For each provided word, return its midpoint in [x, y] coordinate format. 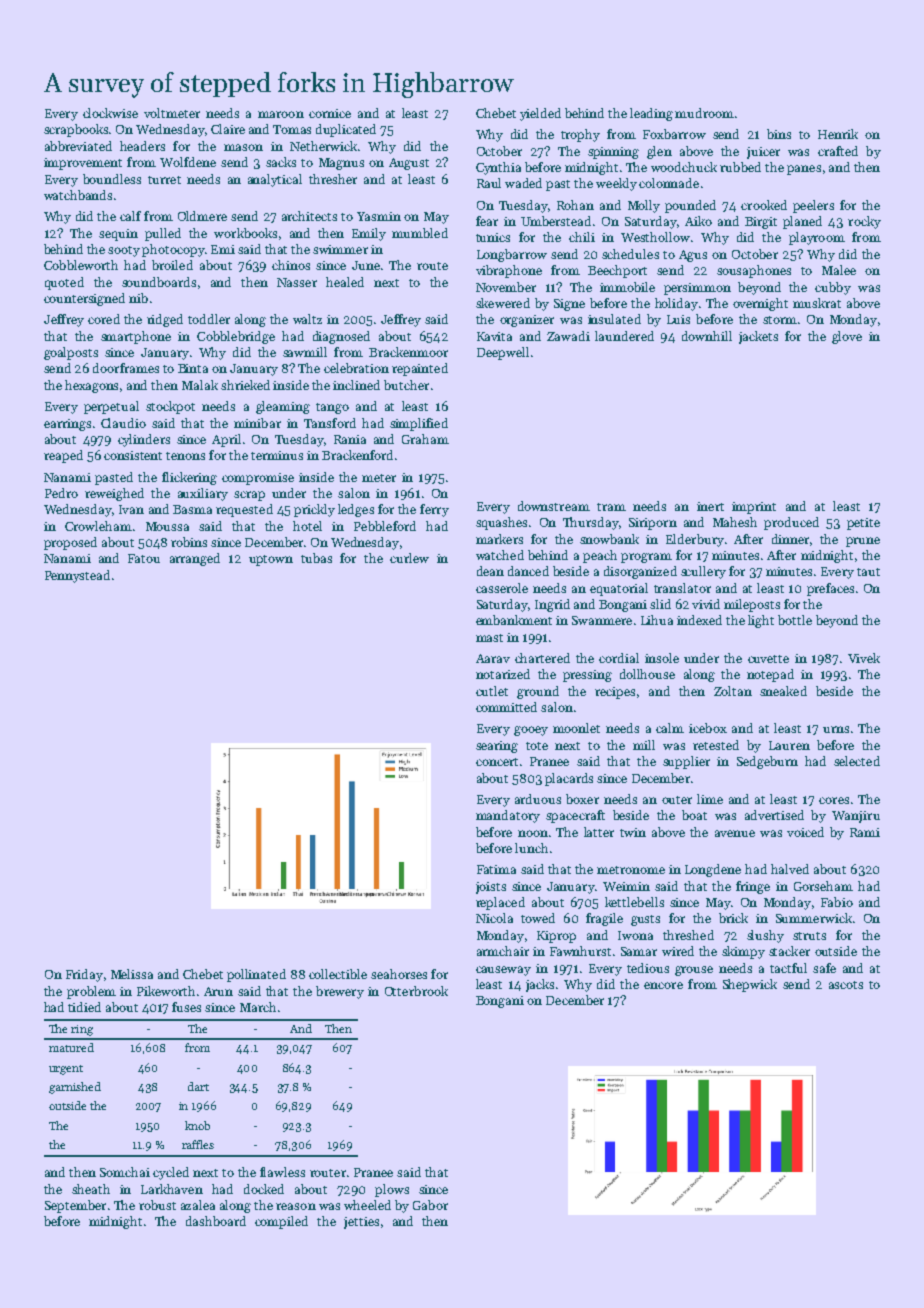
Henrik [838, 134]
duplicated [346, 130]
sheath [91, 1189]
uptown [271, 560]
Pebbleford [385, 526]
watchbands [78, 195]
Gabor [430, 1205]
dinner [790, 539]
